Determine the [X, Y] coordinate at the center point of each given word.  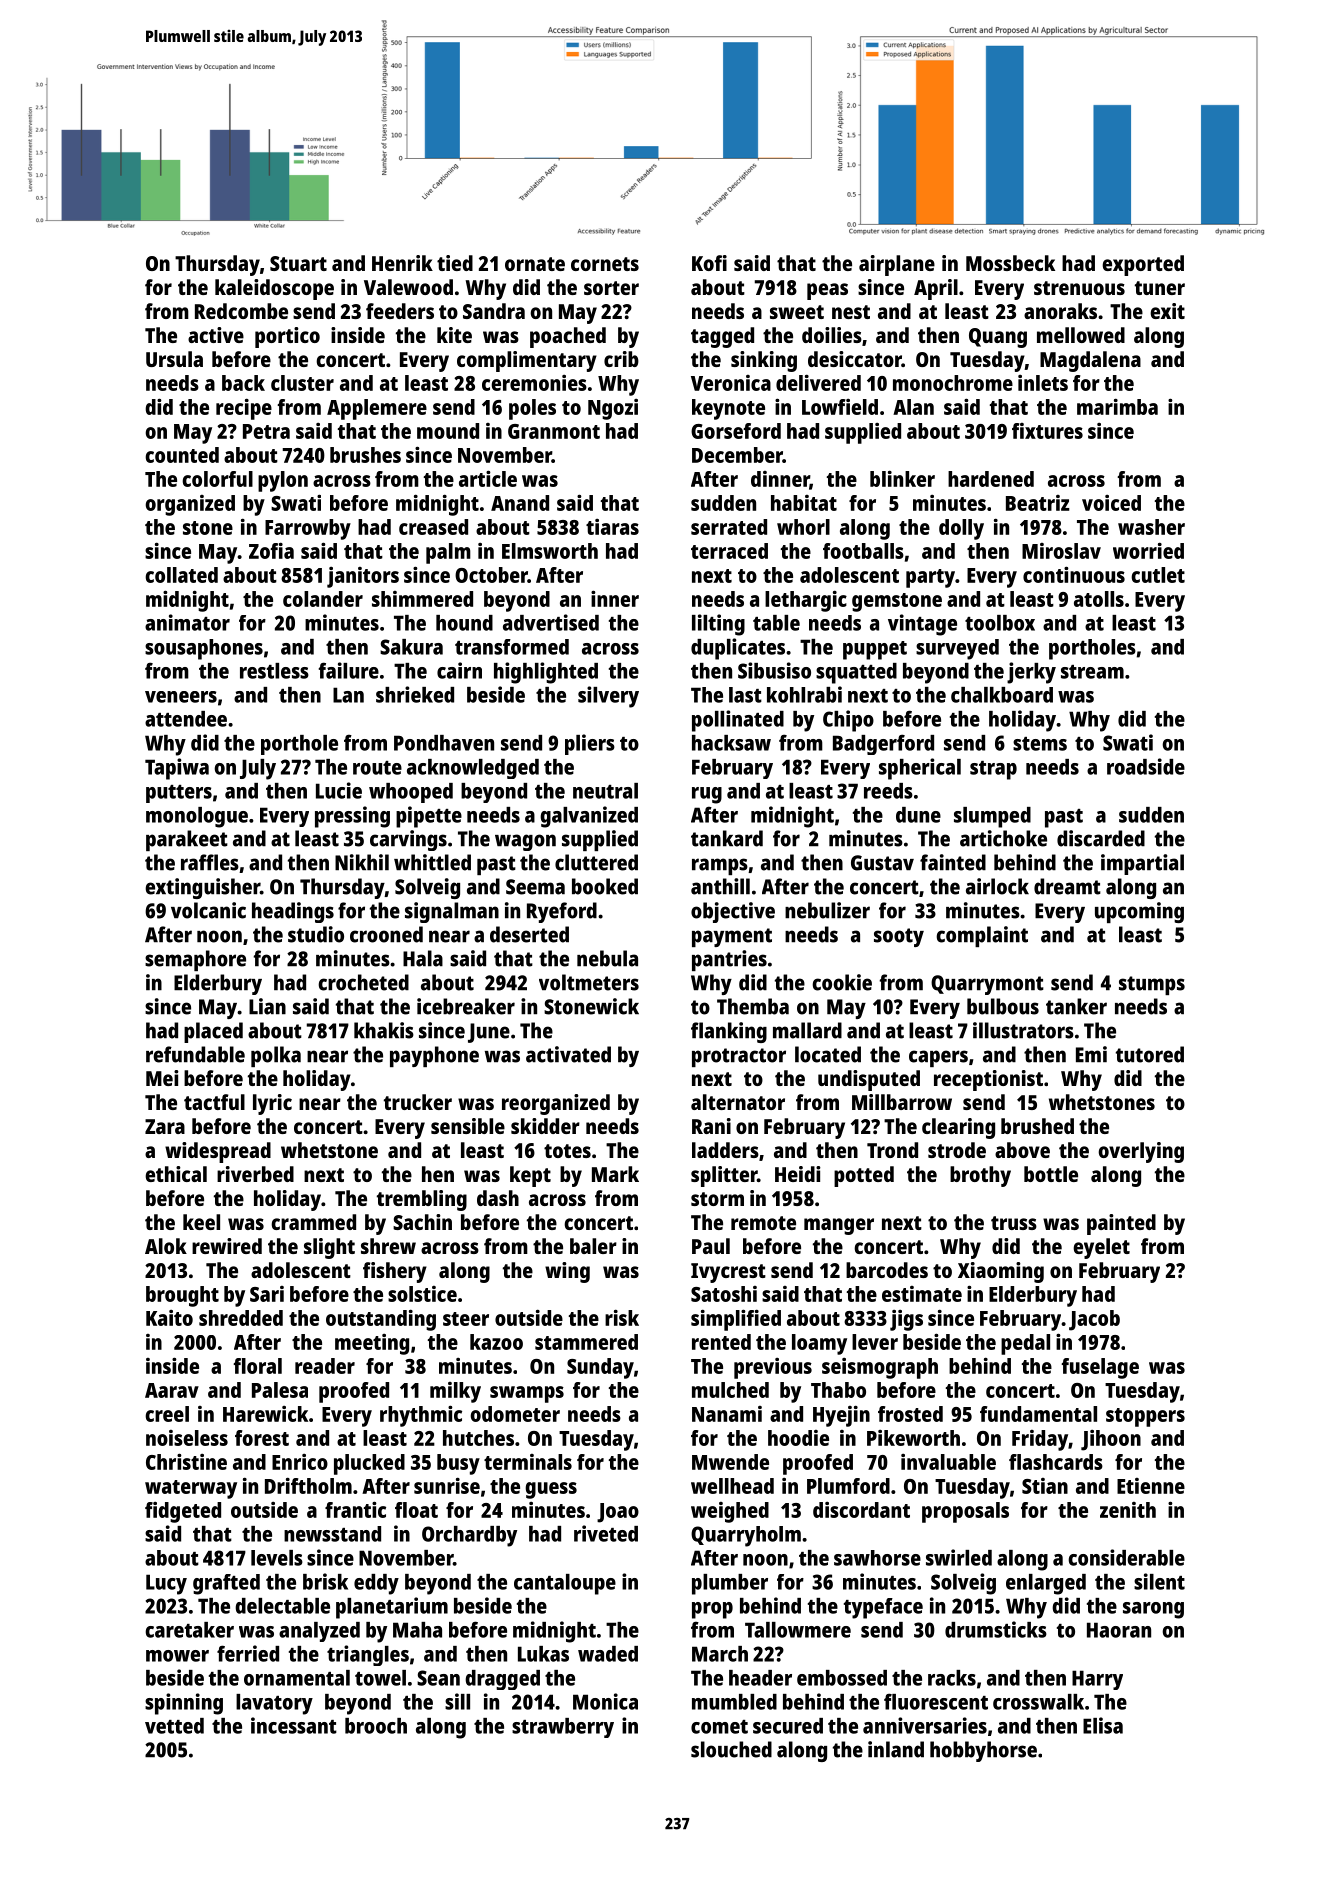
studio [316, 934]
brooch [376, 1726]
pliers [590, 744]
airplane [897, 265]
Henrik [402, 263]
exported [1143, 265]
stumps [1152, 985]
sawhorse [877, 1558]
